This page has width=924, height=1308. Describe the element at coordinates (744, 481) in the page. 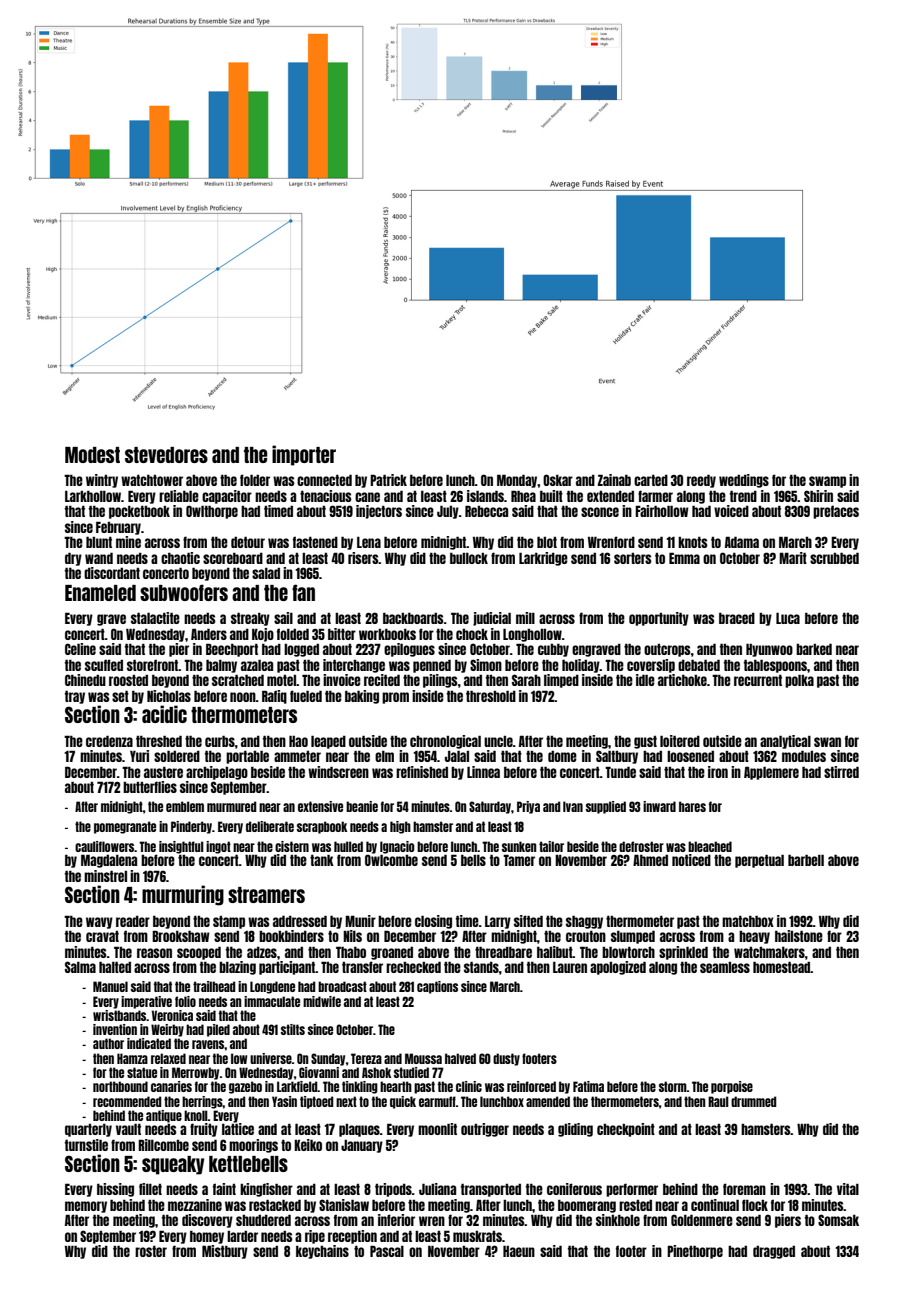

I see `weddings` at that location.
